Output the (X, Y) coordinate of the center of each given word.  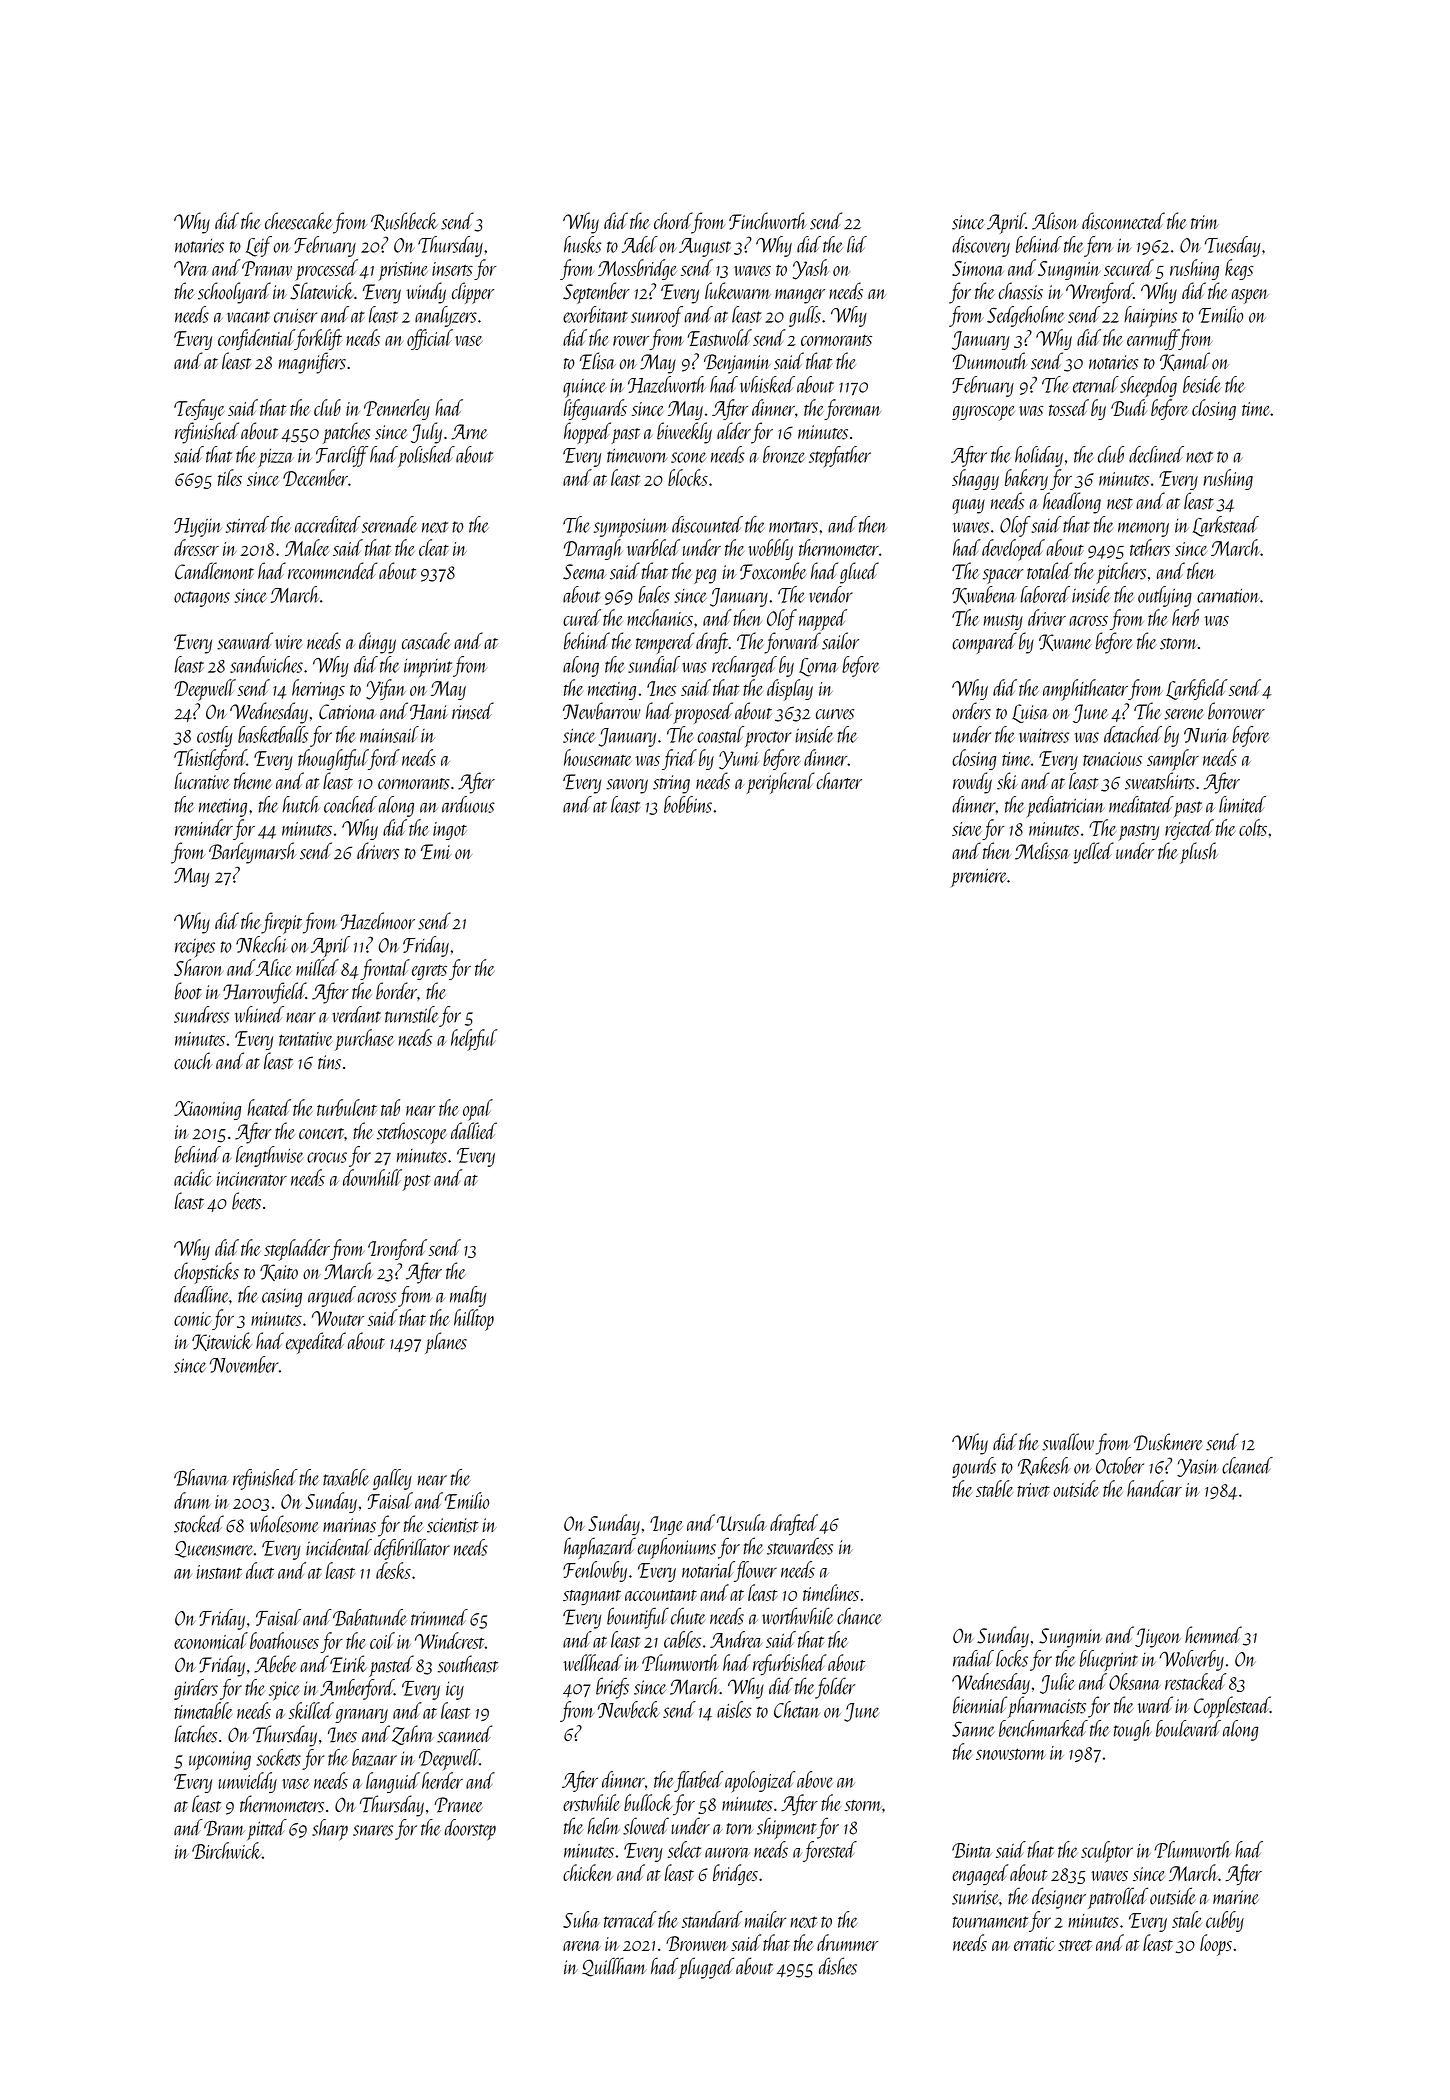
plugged (706, 1968)
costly (215, 736)
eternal (1096, 384)
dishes (838, 1966)
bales (654, 594)
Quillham (614, 1967)
